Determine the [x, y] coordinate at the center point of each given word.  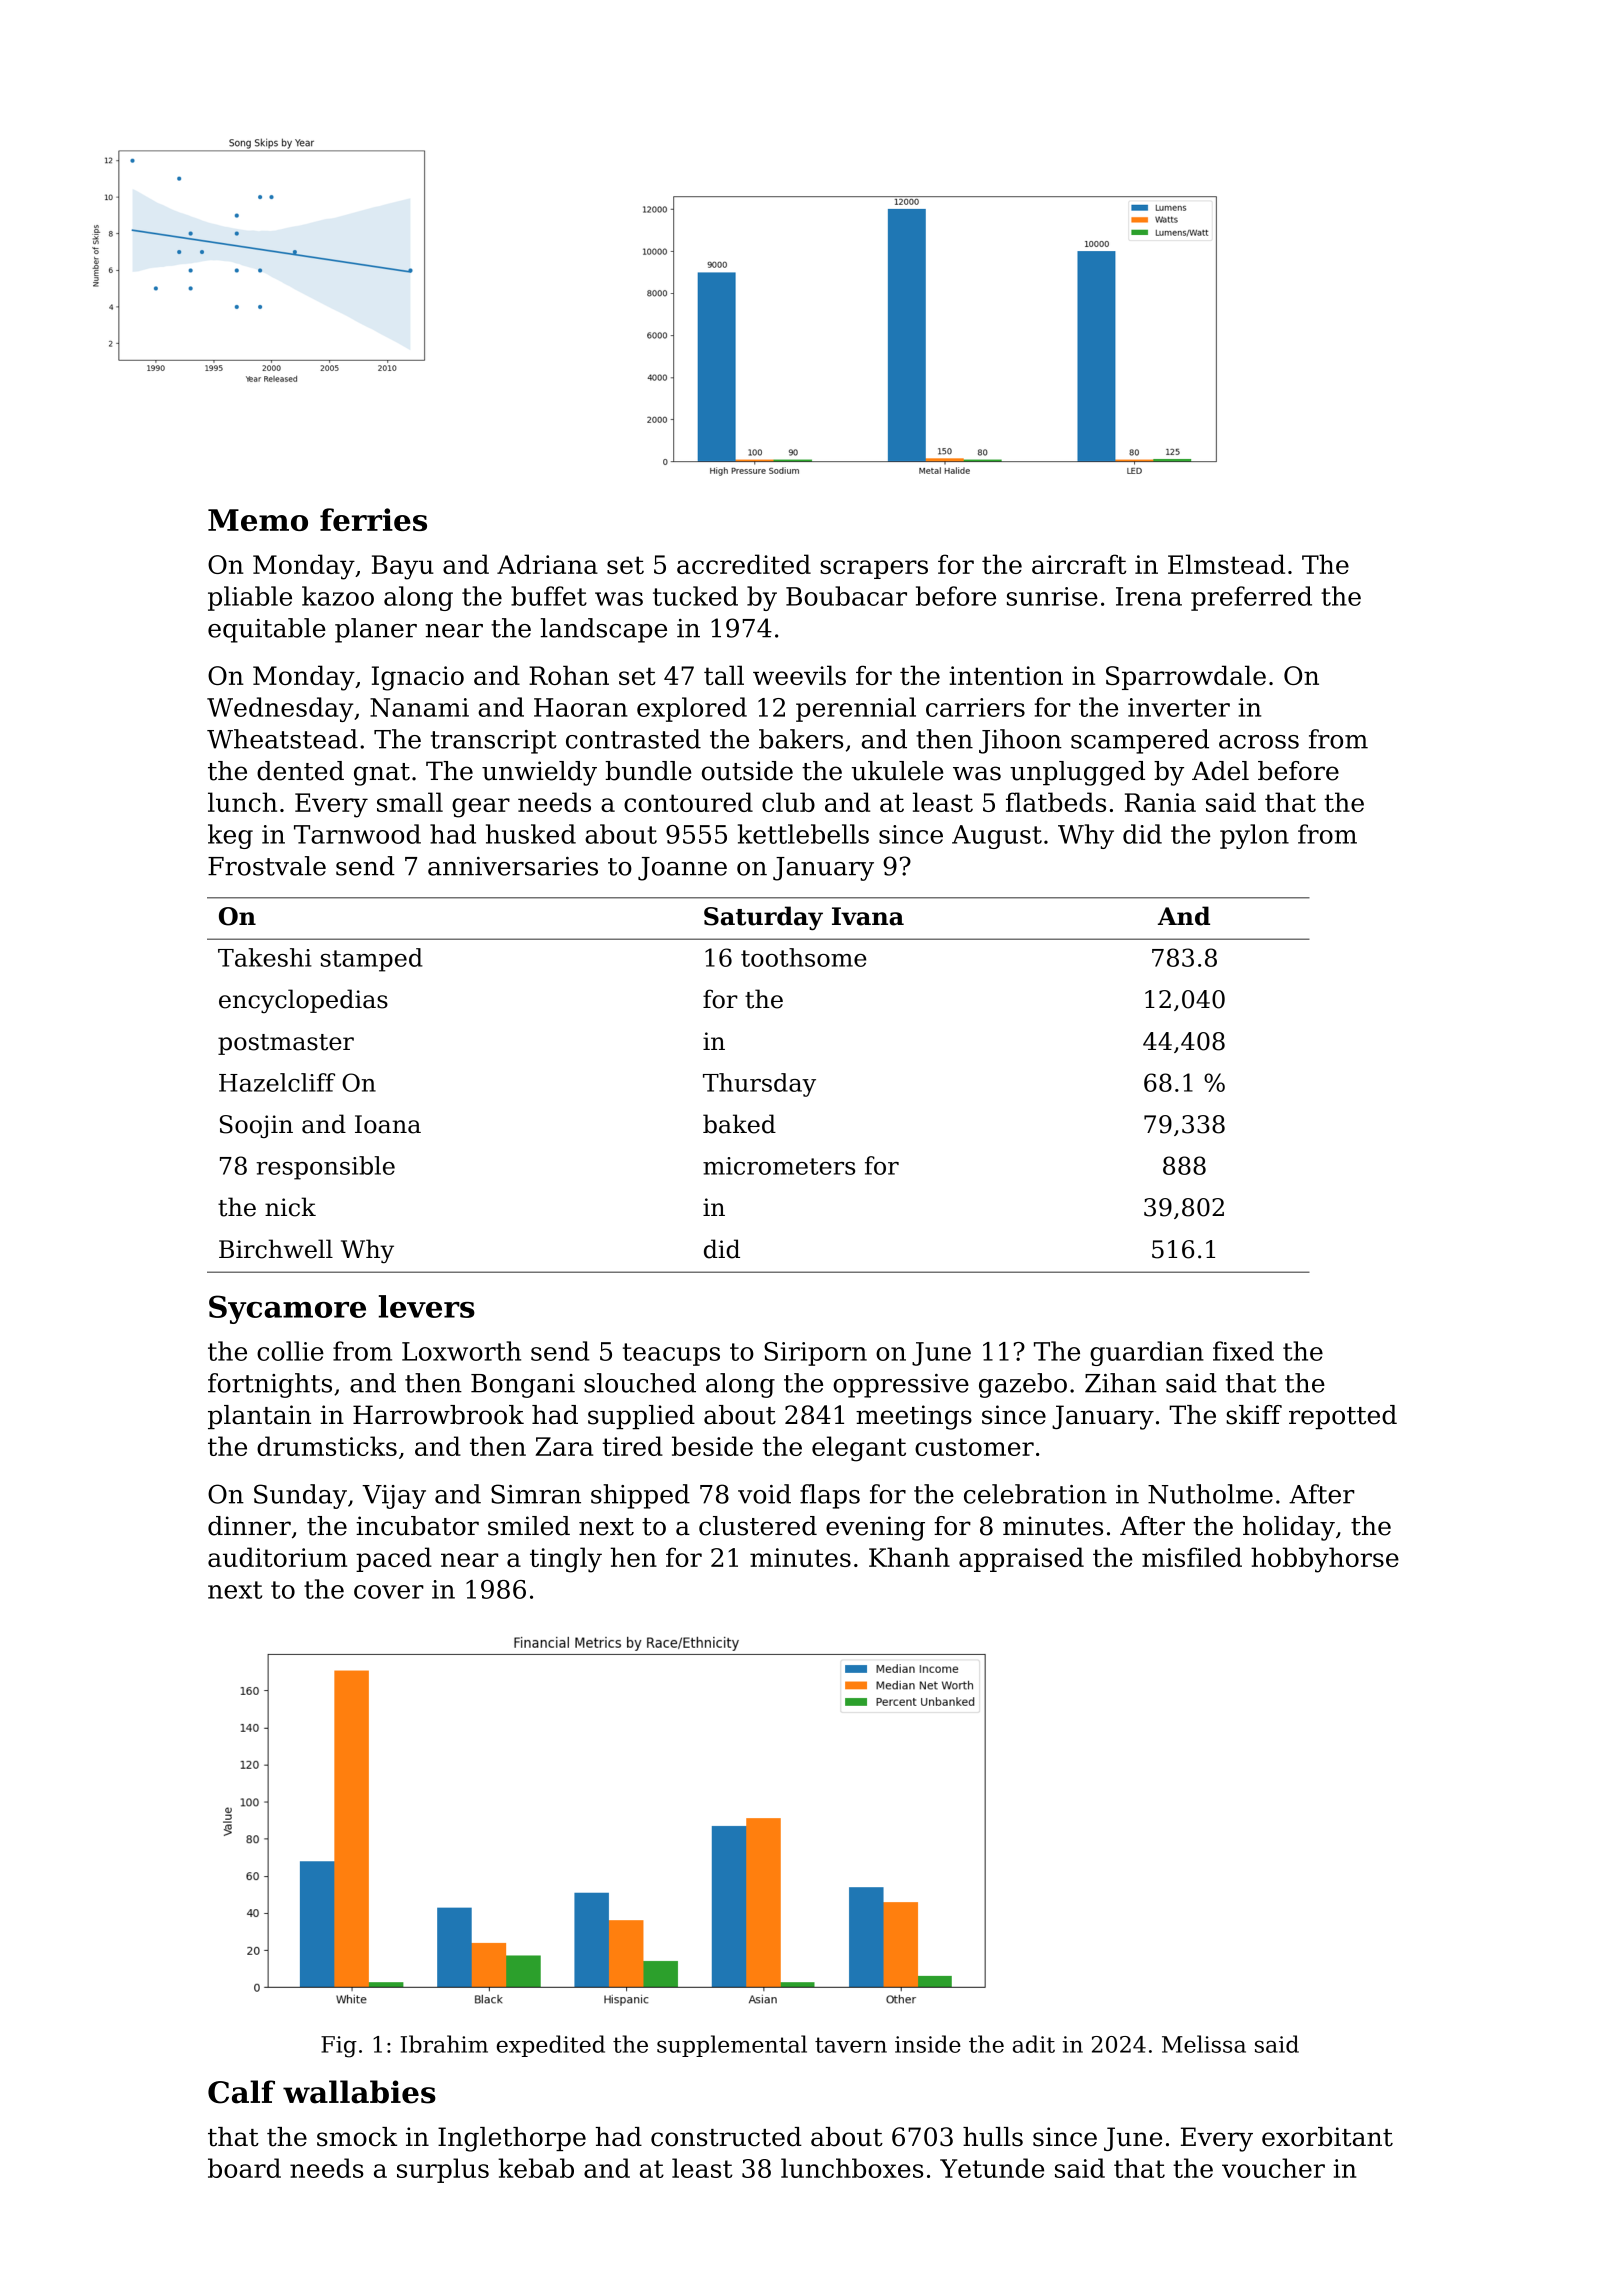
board [244, 2168]
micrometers [779, 1166]
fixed [1243, 1351]
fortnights [270, 1385]
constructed [726, 2137]
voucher [1273, 2168]
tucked [695, 596]
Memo [258, 520]
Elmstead [1226, 564]
